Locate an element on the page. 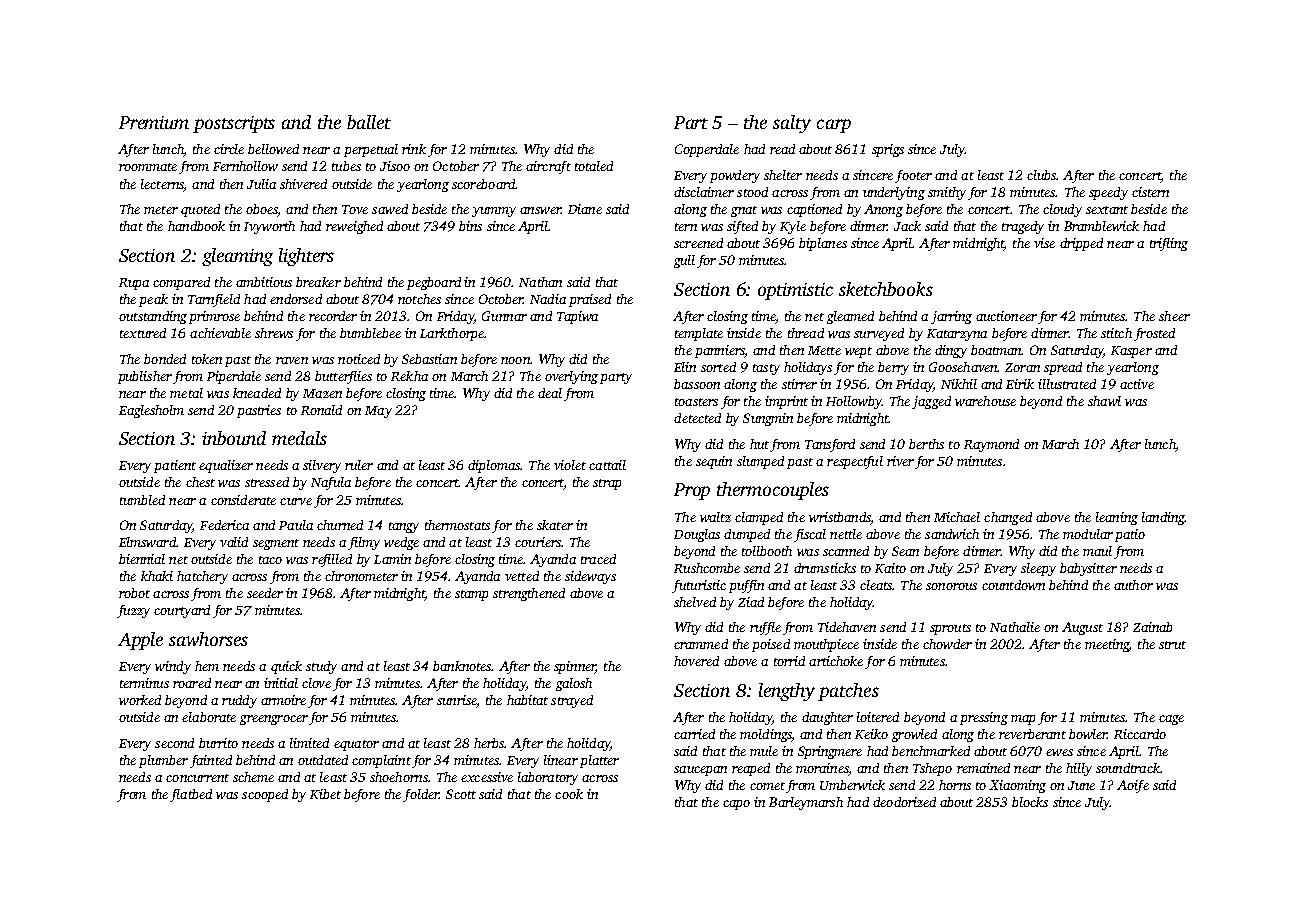 The height and width of the image is (924, 1308). Copperdale is located at coordinates (707, 150).
